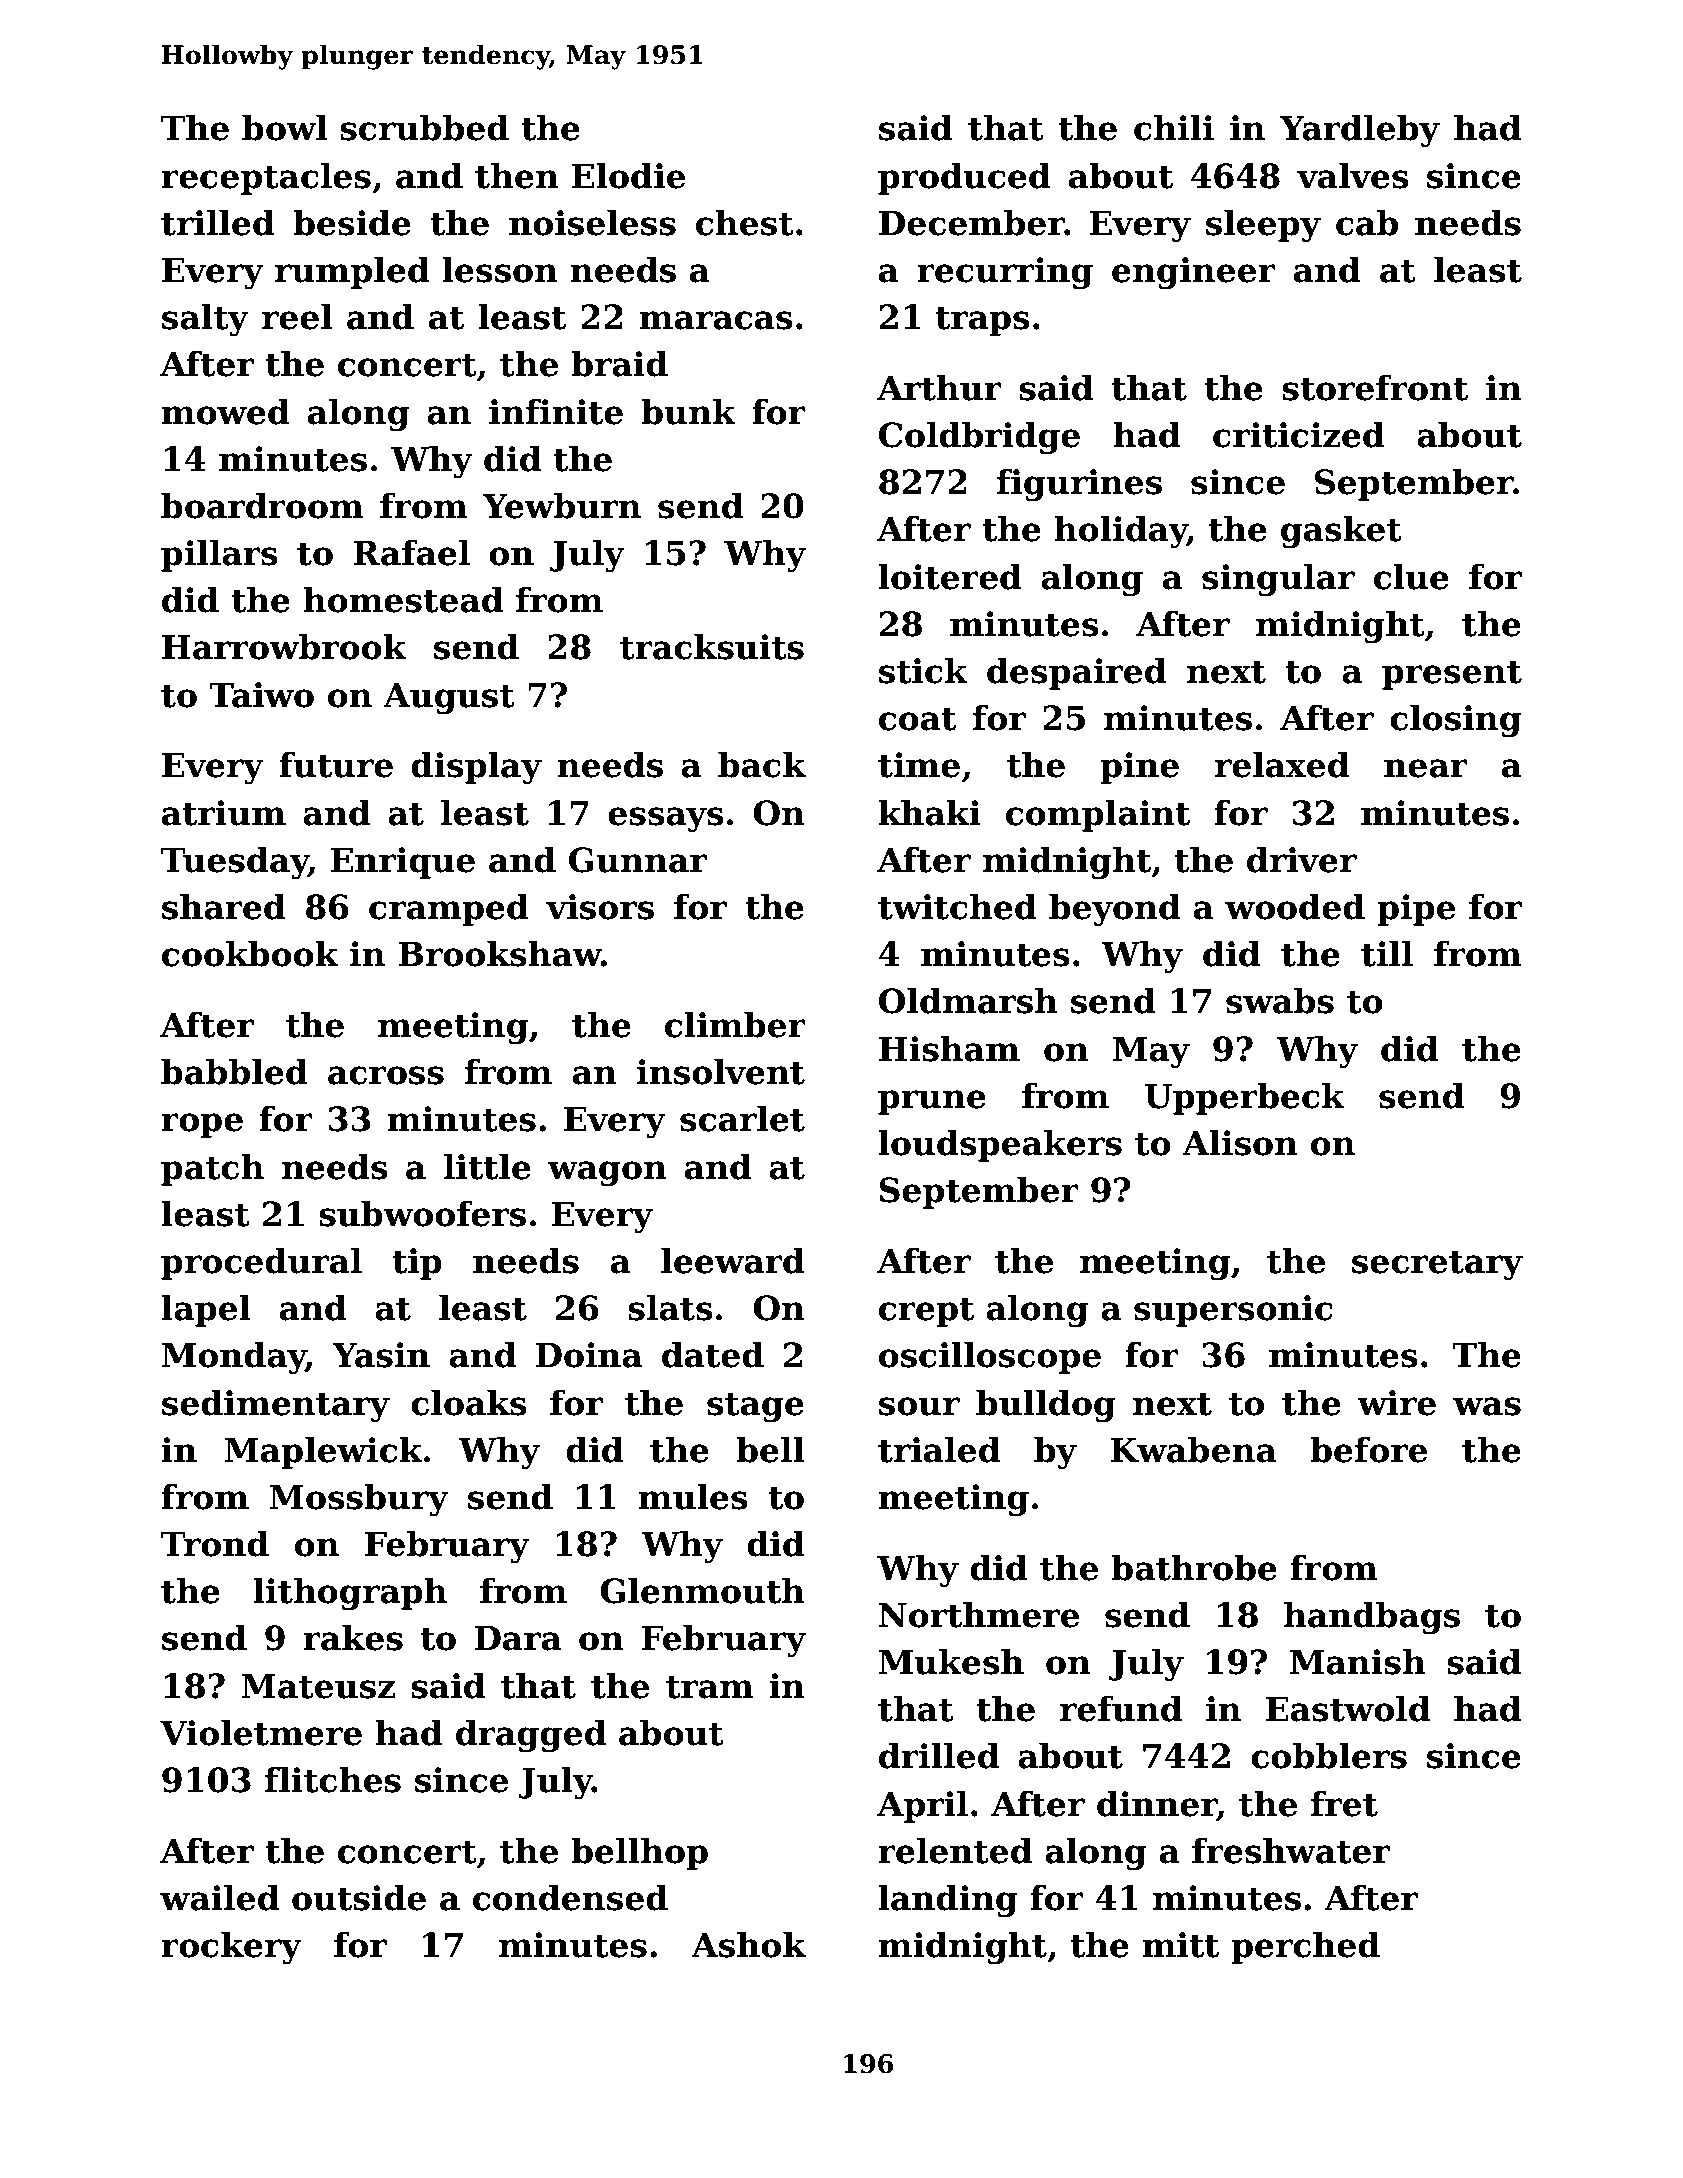 This image has width=1683, height=2178. Describe the element at coordinates (964, 178) in the image. I see `produced` at that location.
